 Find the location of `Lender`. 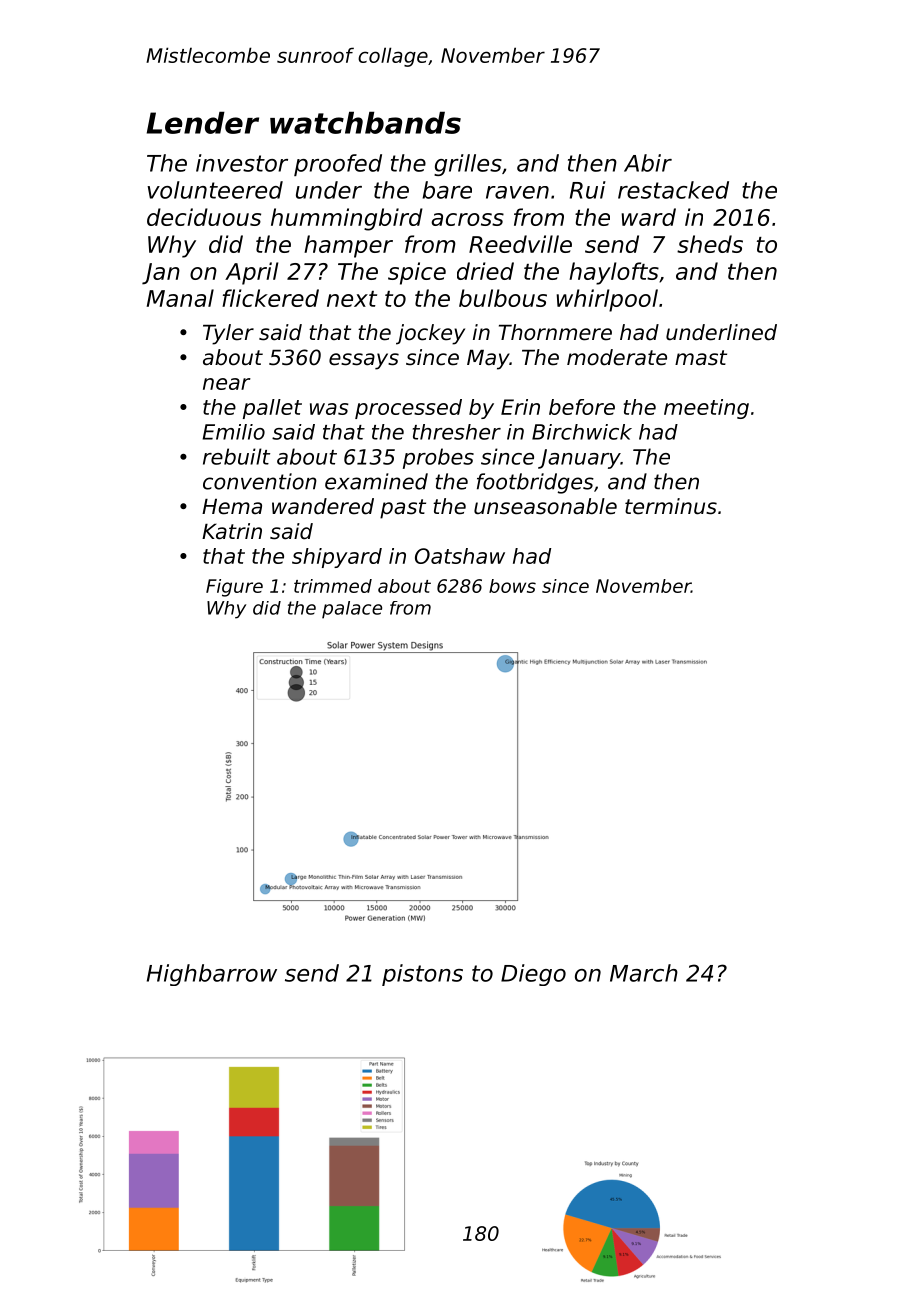

Lender is located at coordinates (203, 122).
